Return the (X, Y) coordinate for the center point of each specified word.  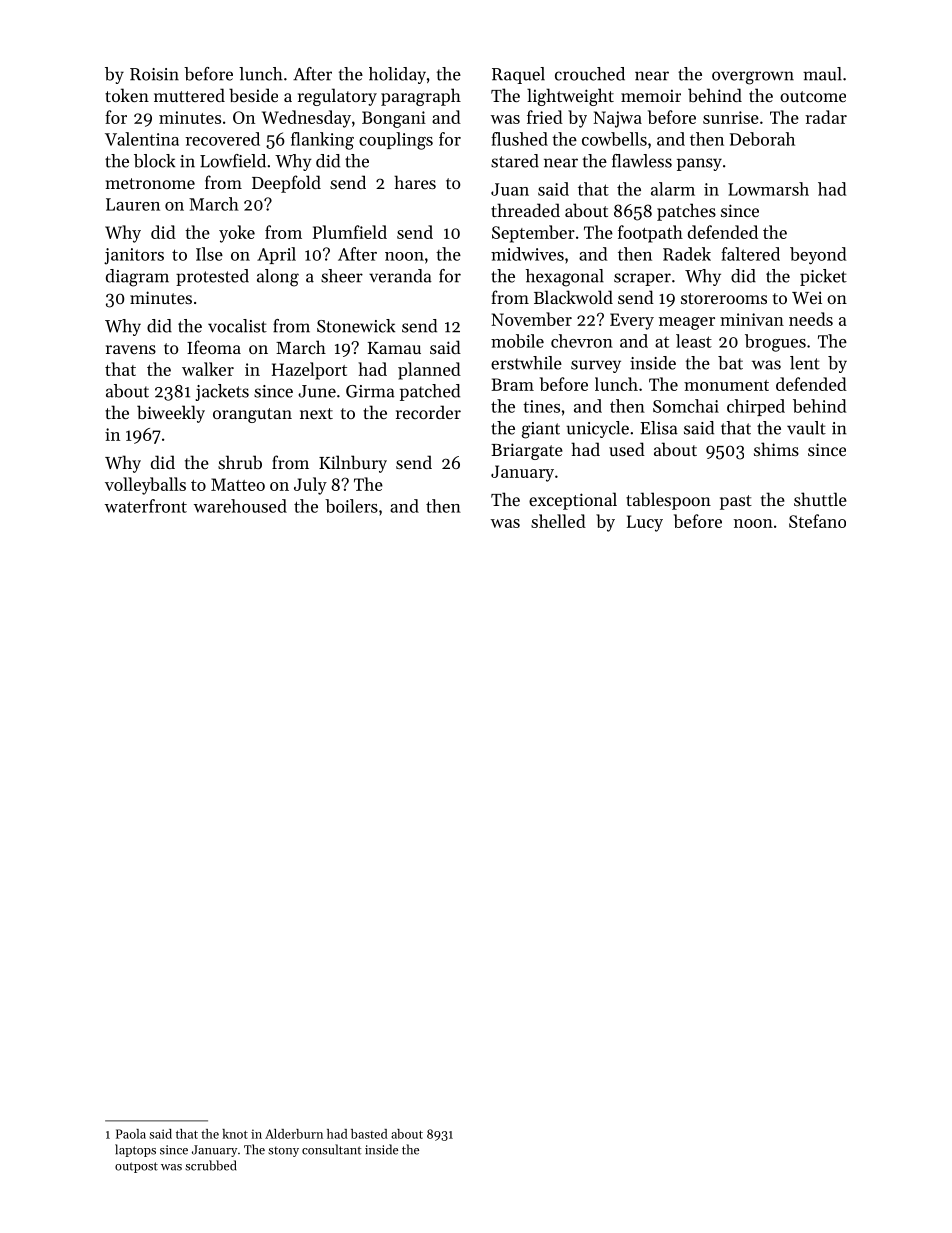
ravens (131, 349)
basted (369, 1134)
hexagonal (565, 278)
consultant (331, 1149)
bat (730, 363)
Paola (131, 1134)
